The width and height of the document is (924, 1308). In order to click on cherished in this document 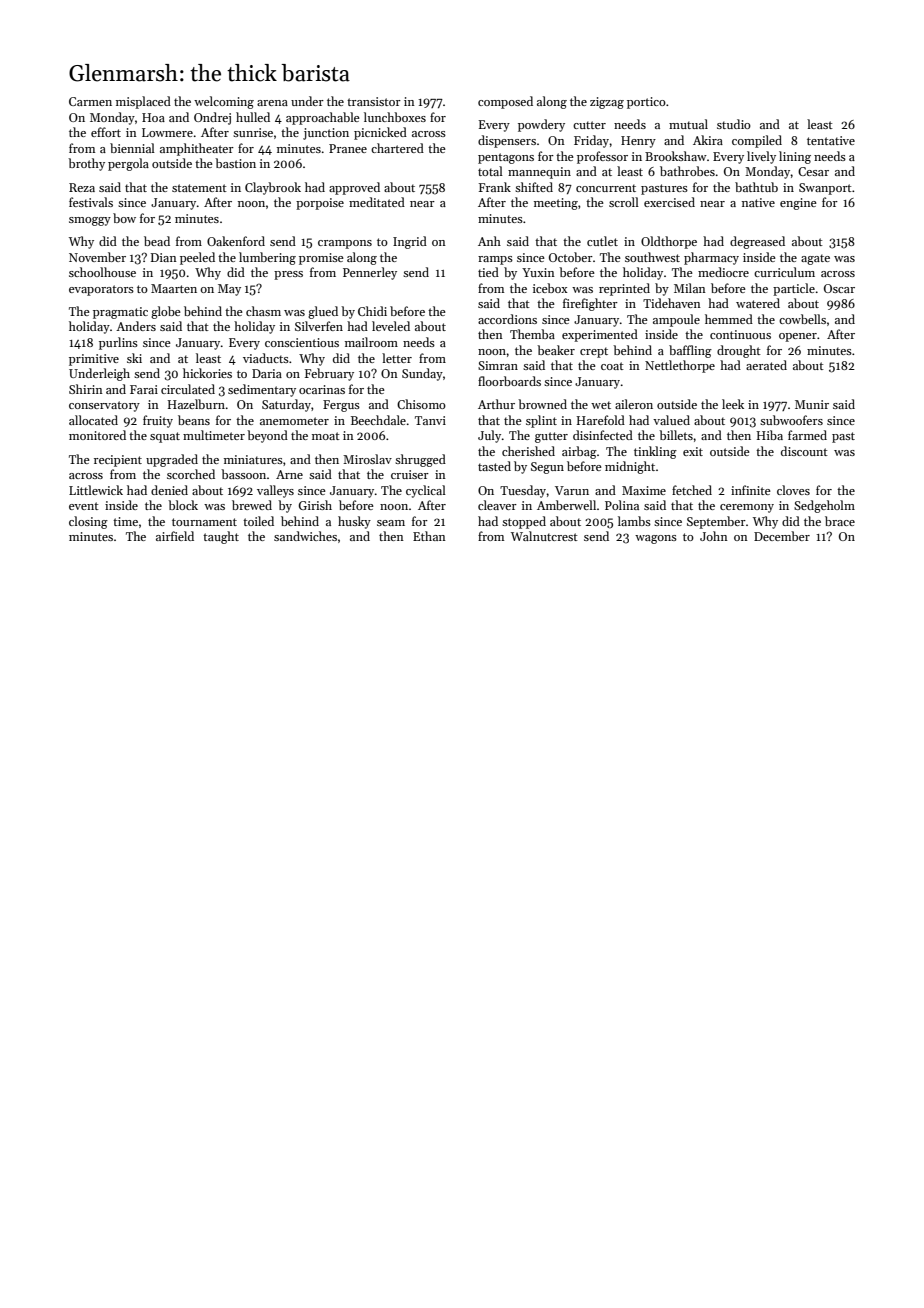, I will do `click(528, 451)`.
